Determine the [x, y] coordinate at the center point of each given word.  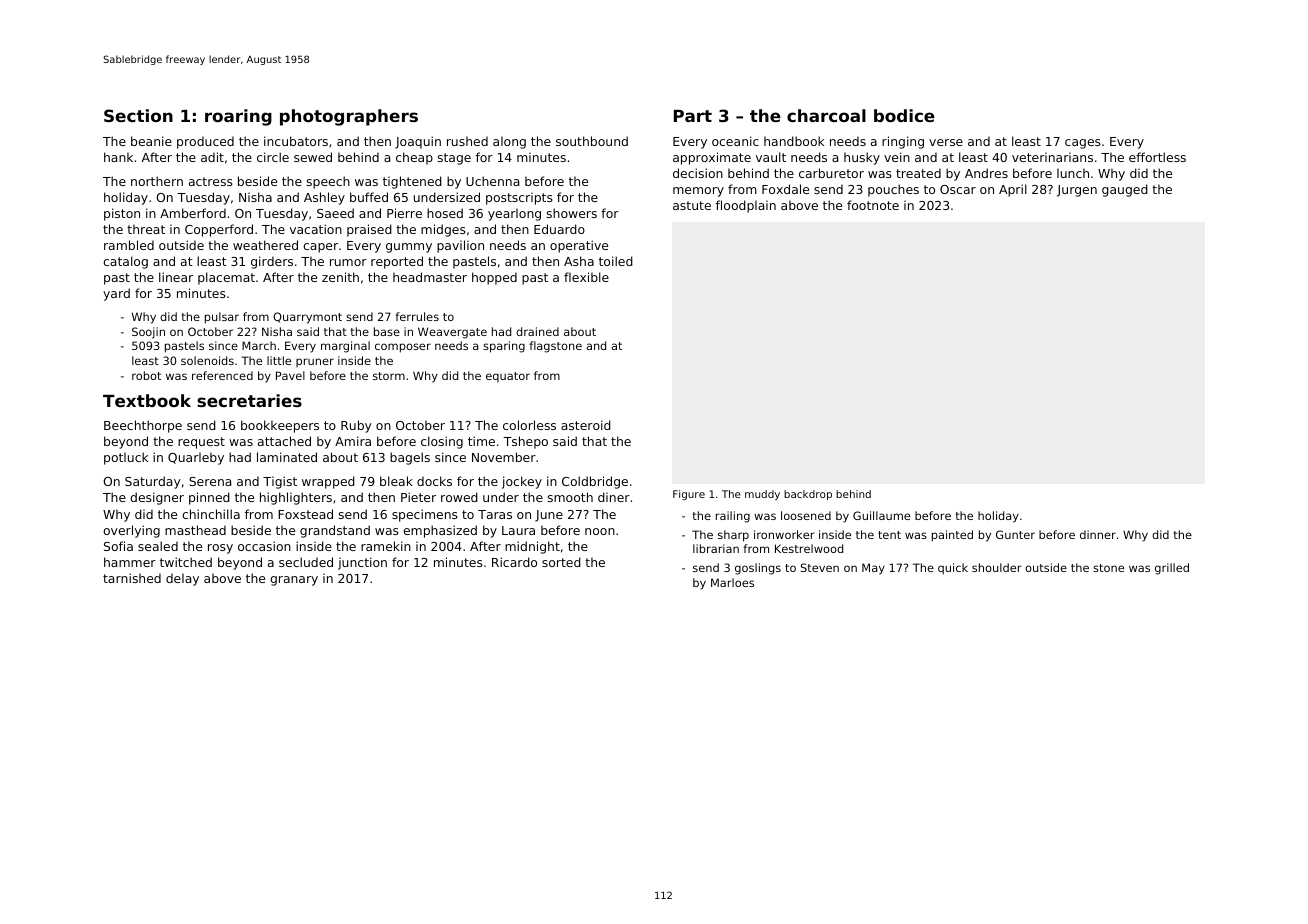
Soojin [148, 333]
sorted [561, 562]
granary [294, 581]
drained [537, 331]
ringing [903, 142]
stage [454, 159]
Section [138, 115]
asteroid [586, 425]
